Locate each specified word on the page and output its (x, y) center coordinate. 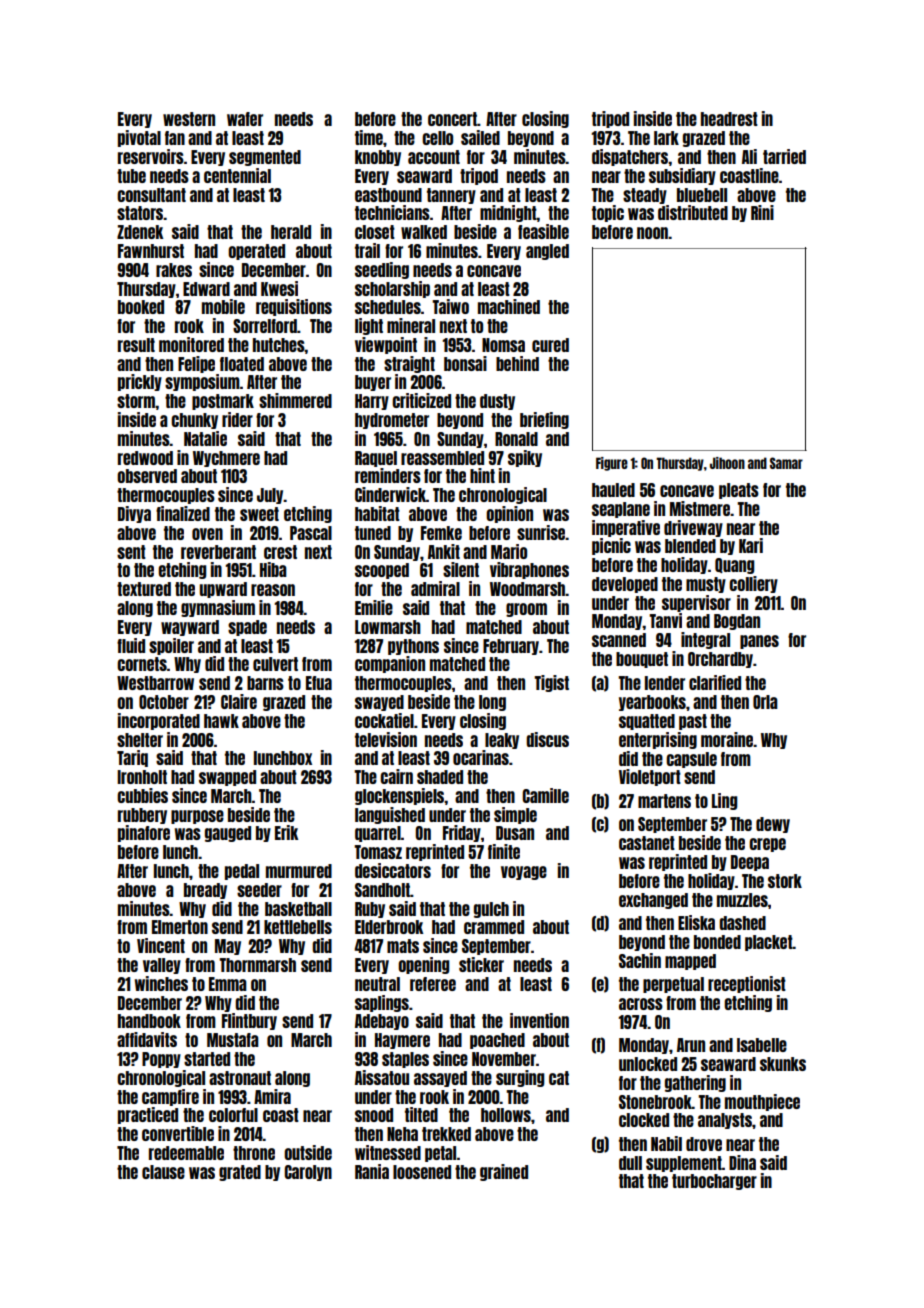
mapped (690, 962)
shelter (140, 740)
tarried (784, 156)
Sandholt (382, 890)
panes (759, 642)
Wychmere (226, 459)
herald (291, 232)
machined (509, 306)
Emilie (374, 607)
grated (240, 1173)
